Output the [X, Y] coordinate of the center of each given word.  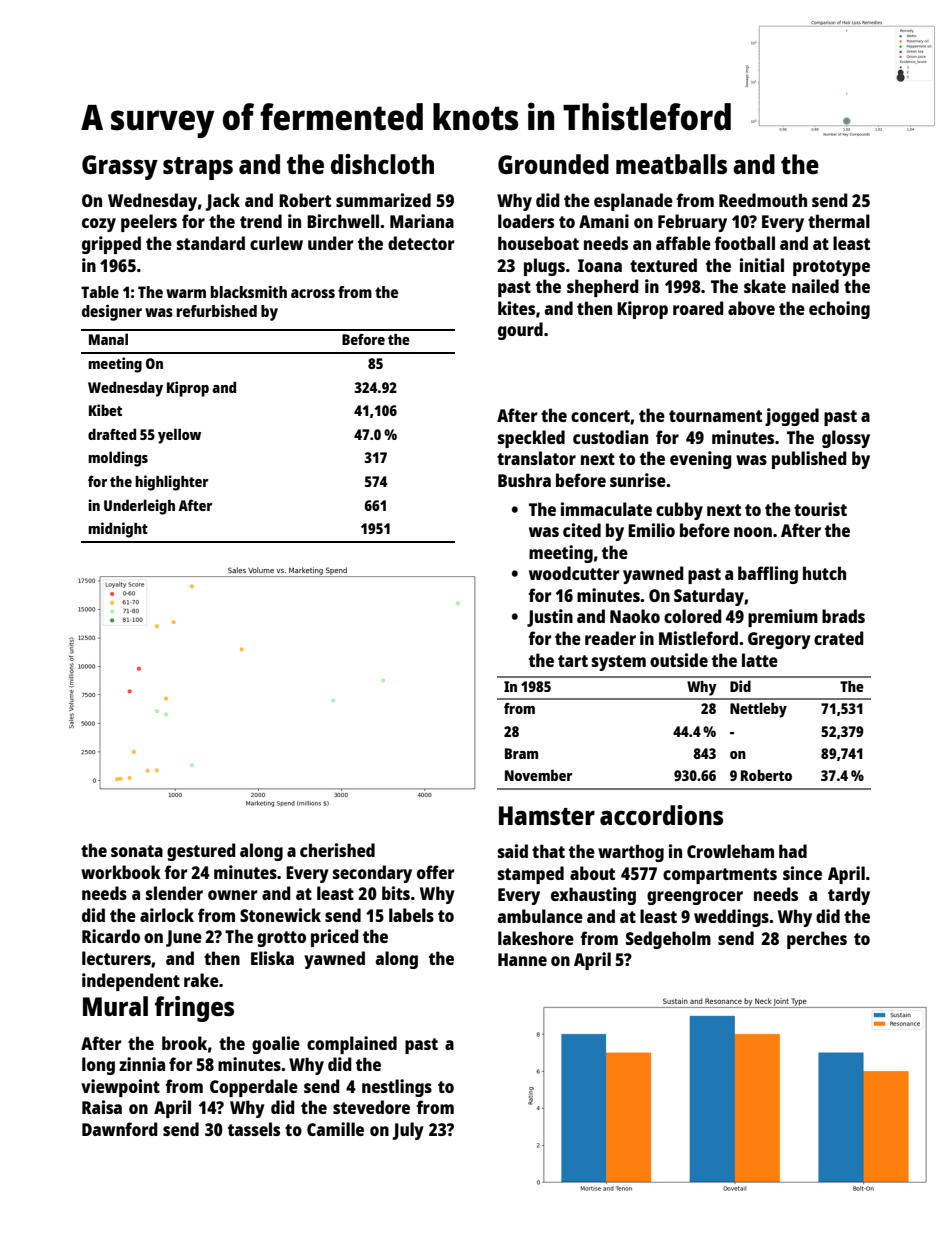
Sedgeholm [668, 940]
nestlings [397, 1088]
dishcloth [382, 164]
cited [582, 530]
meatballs [671, 164]
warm [186, 293]
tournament [715, 416]
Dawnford [120, 1129]
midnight [118, 530]
